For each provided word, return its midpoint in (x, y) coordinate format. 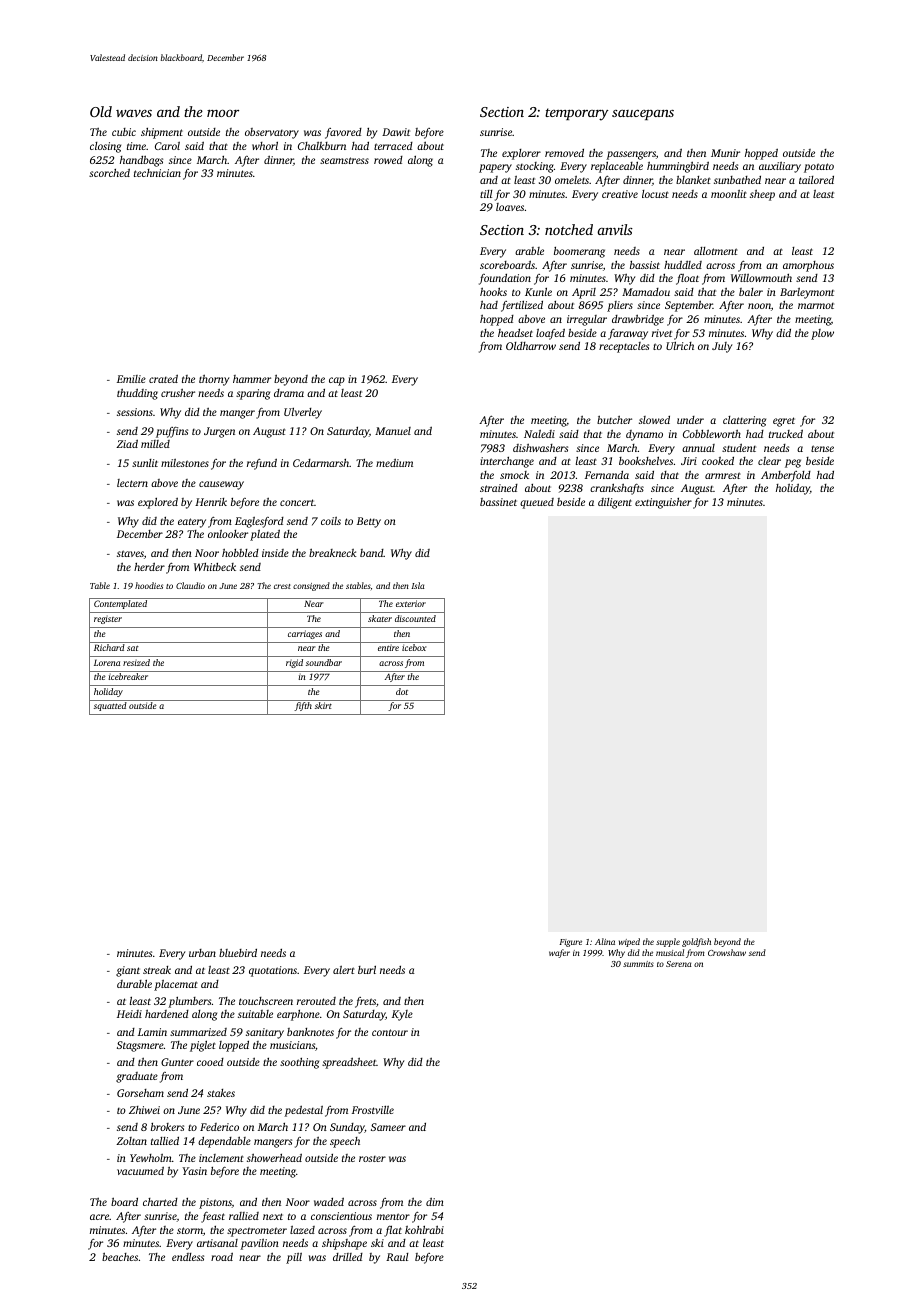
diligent (615, 503)
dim (435, 1201)
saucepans (643, 115)
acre (99, 1217)
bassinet (498, 502)
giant (128, 971)
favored (343, 133)
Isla (417, 585)
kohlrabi (424, 1229)
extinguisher (663, 503)
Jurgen (219, 432)
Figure (570, 943)
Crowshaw (727, 952)
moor (223, 113)
